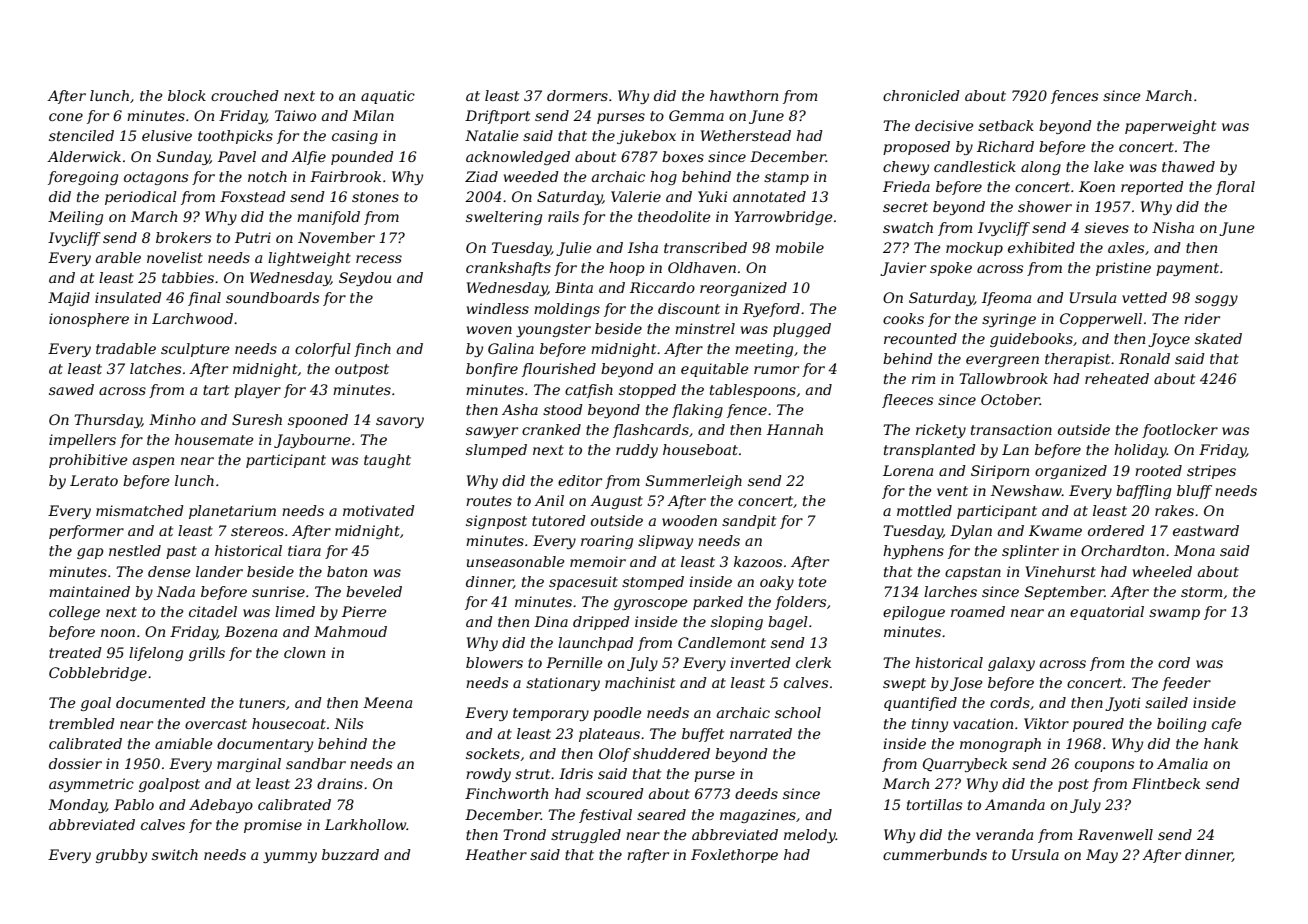  I want to click on aspen, so click(153, 462).
